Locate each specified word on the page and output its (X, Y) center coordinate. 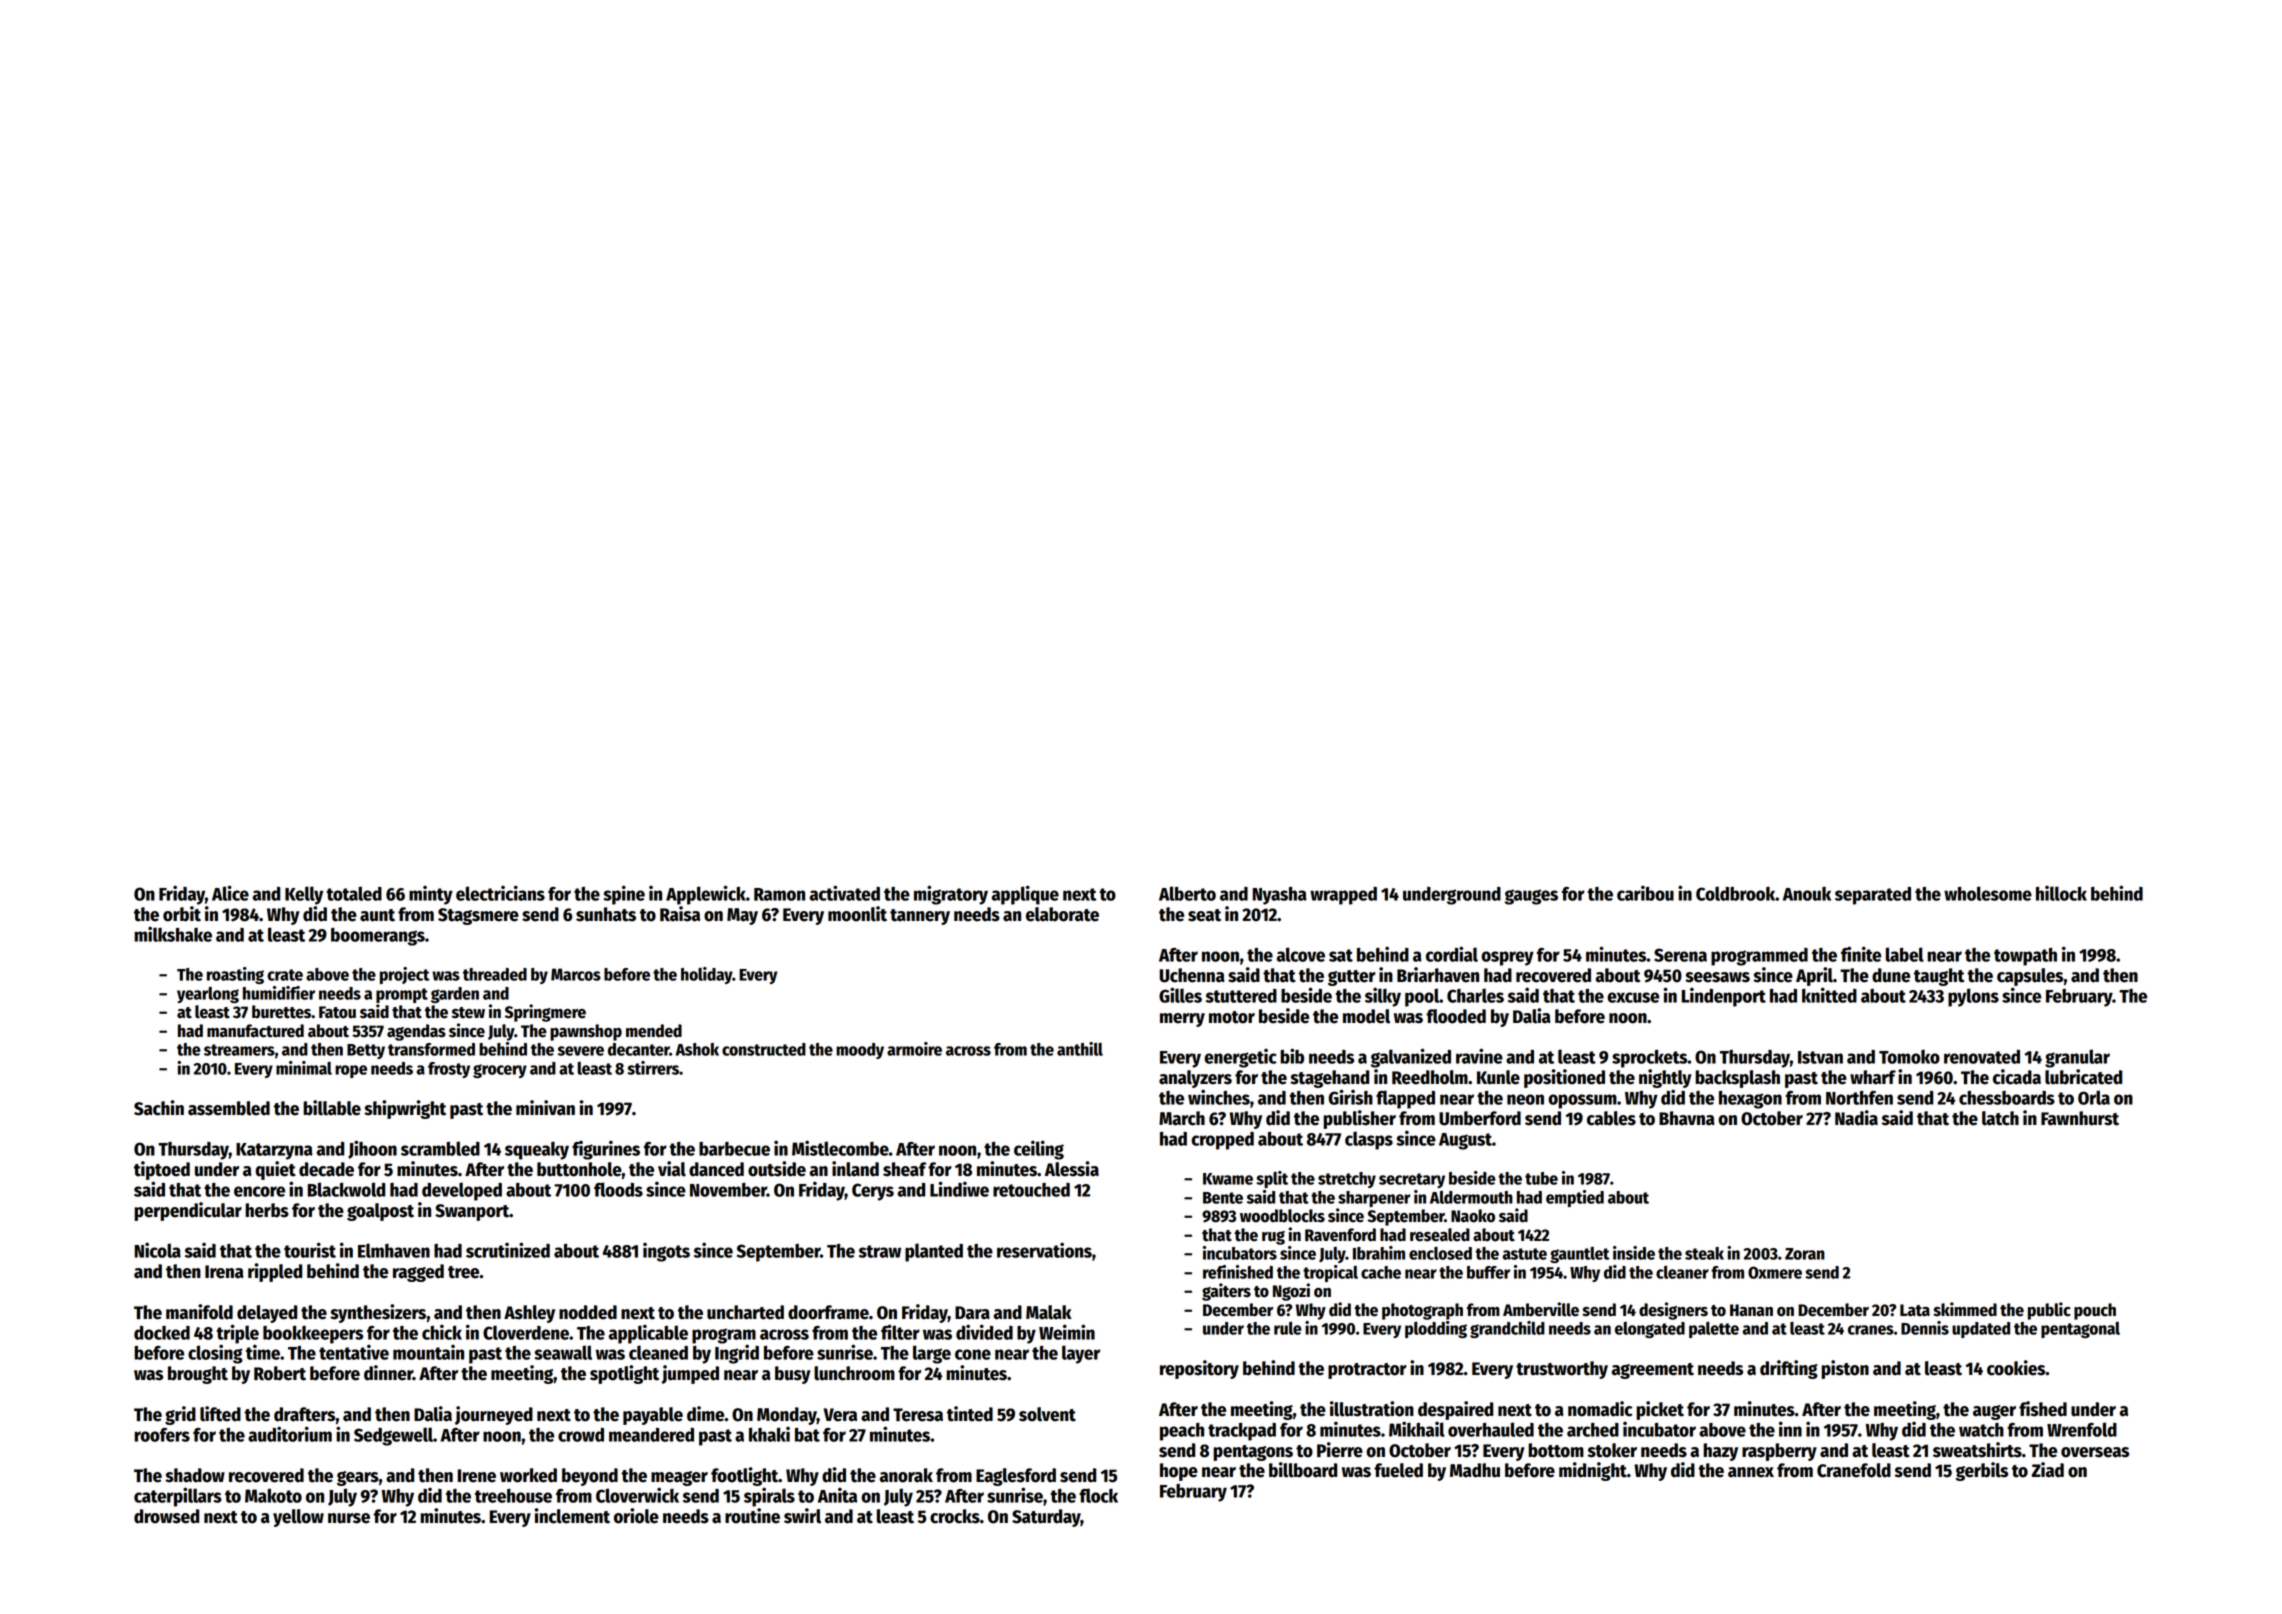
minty (431, 895)
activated (845, 893)
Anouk (1807, 894)
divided (984, 1332)
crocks (955, 1516)
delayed (267, 1314)
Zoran (1805, 1254)
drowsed (166, 1516)
